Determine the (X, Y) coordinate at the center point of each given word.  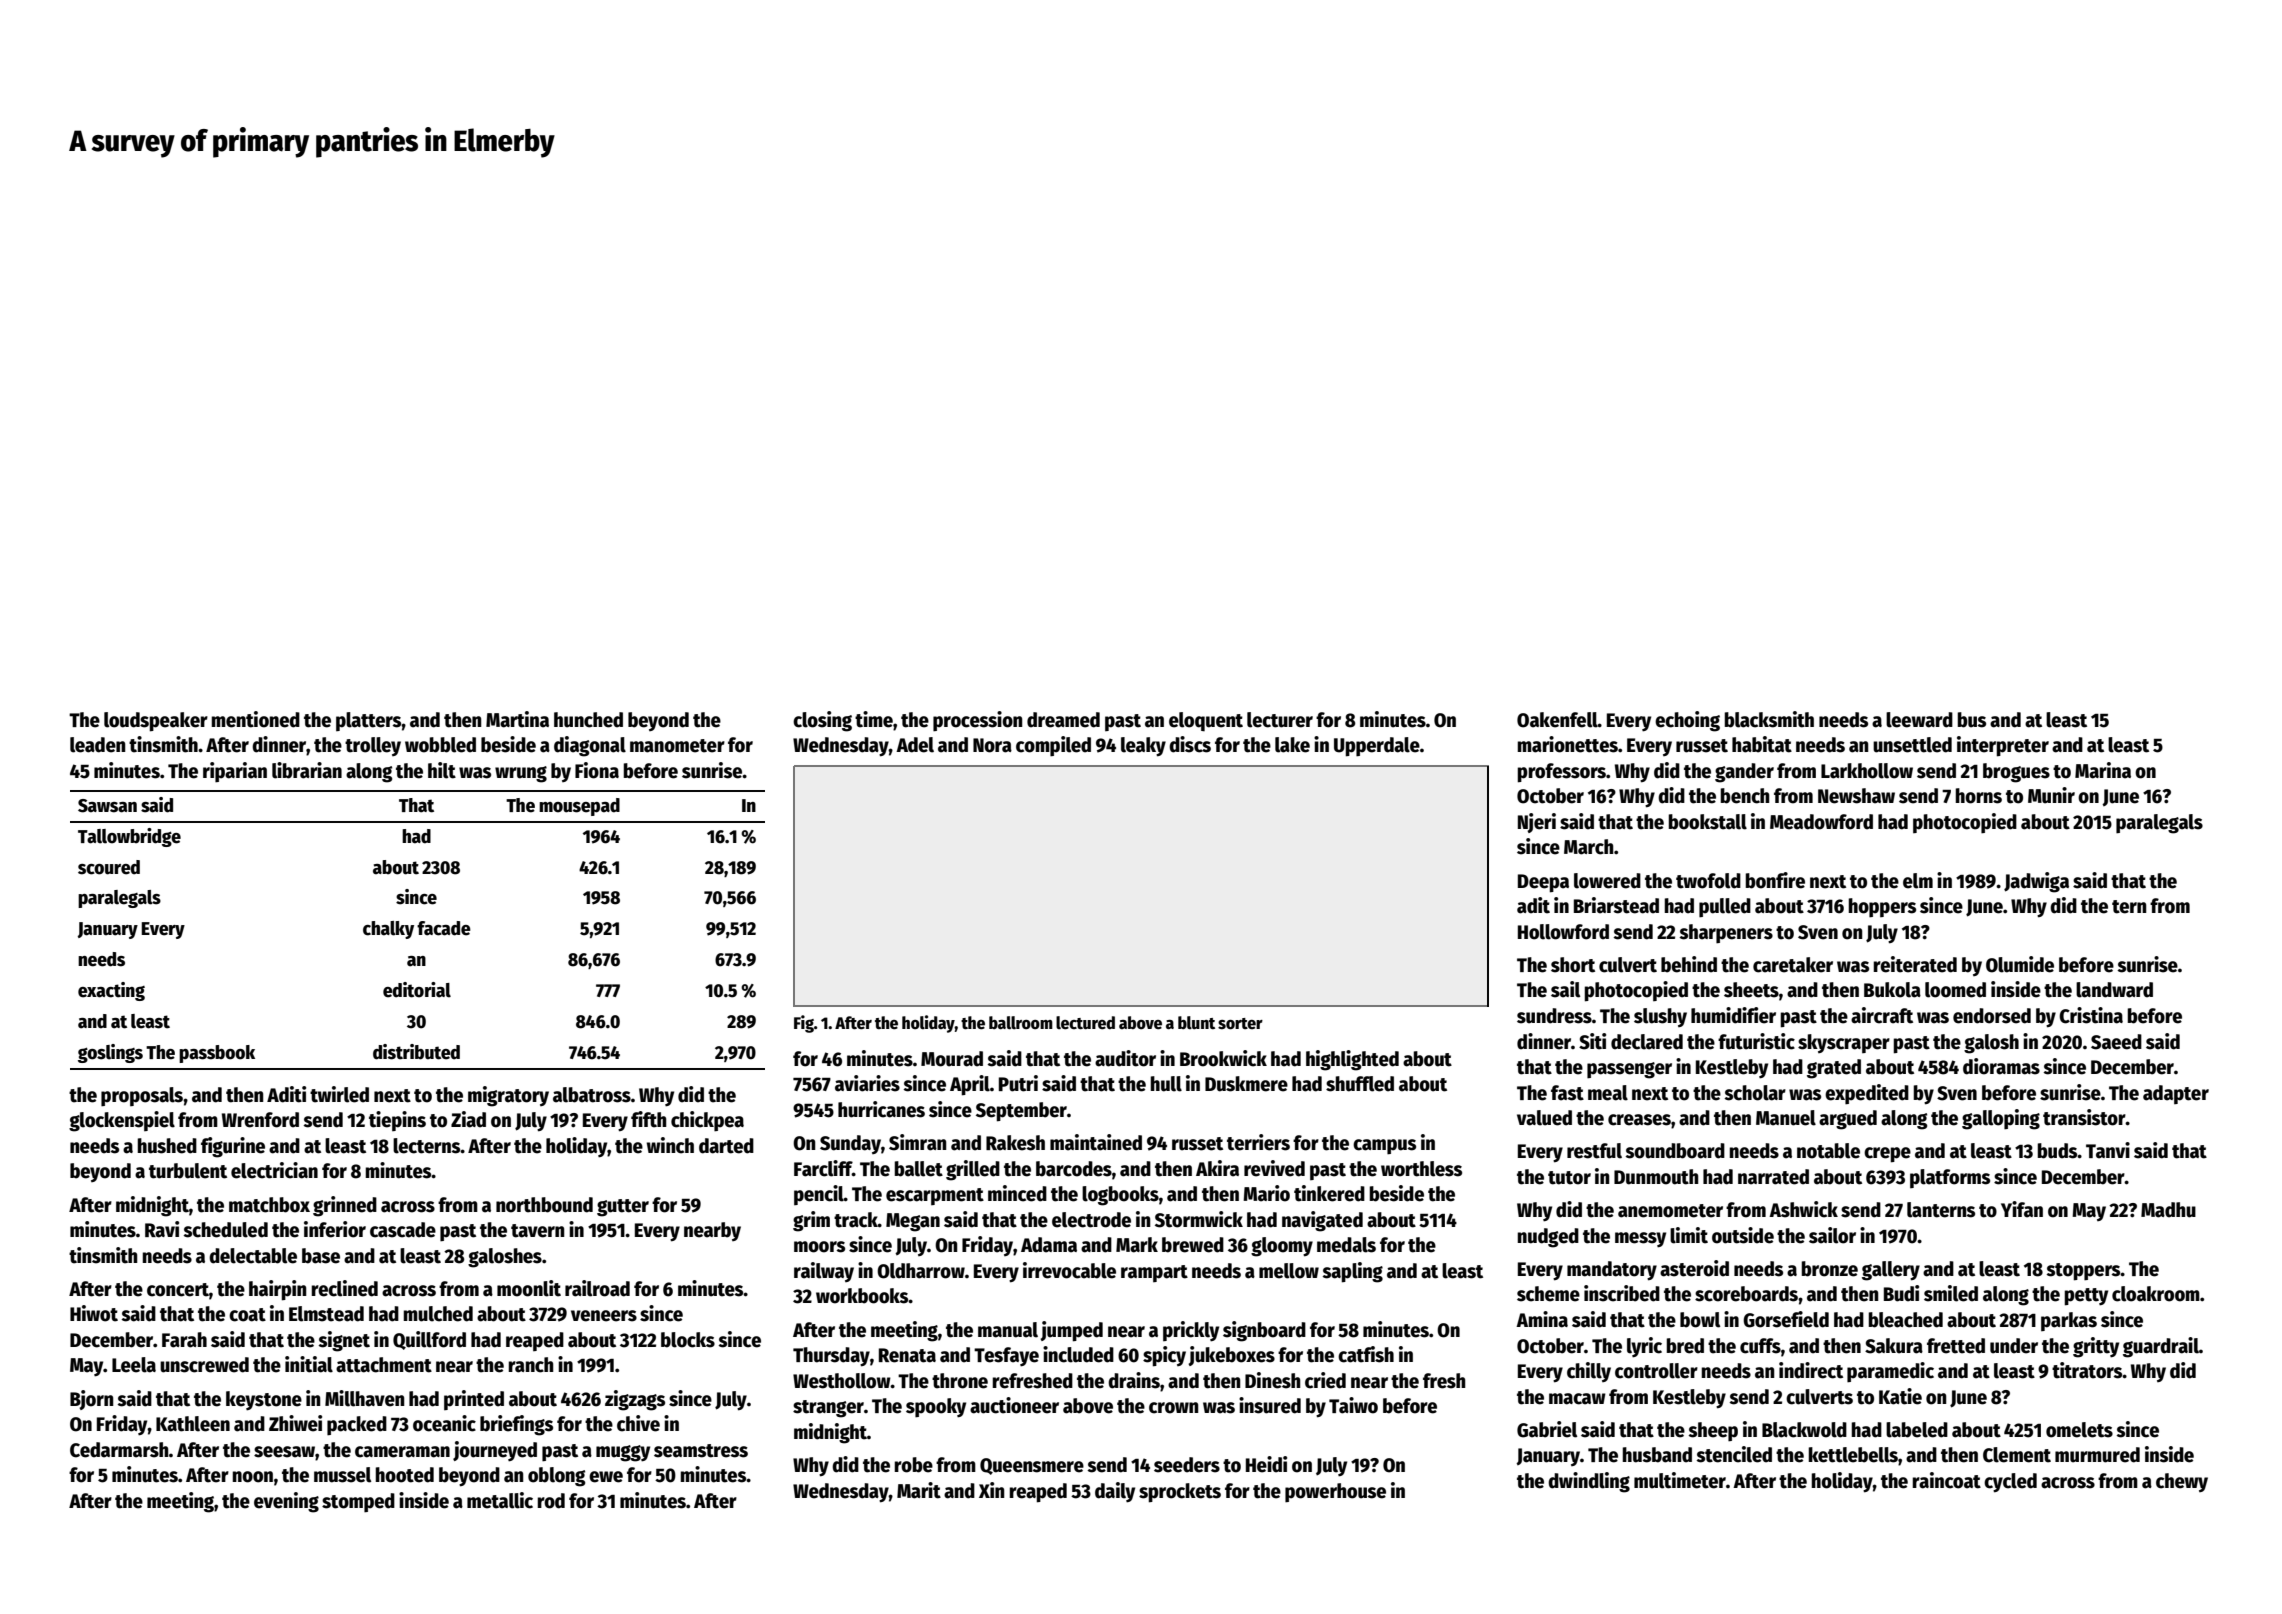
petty (2086, 1297)
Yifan (2022, 1209)
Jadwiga (2036, 882)
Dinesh (1273, 1380)
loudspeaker (156, 722)
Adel (915, 745)
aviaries (867, 1083)
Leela (134, 1365)
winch (670, 1145)
